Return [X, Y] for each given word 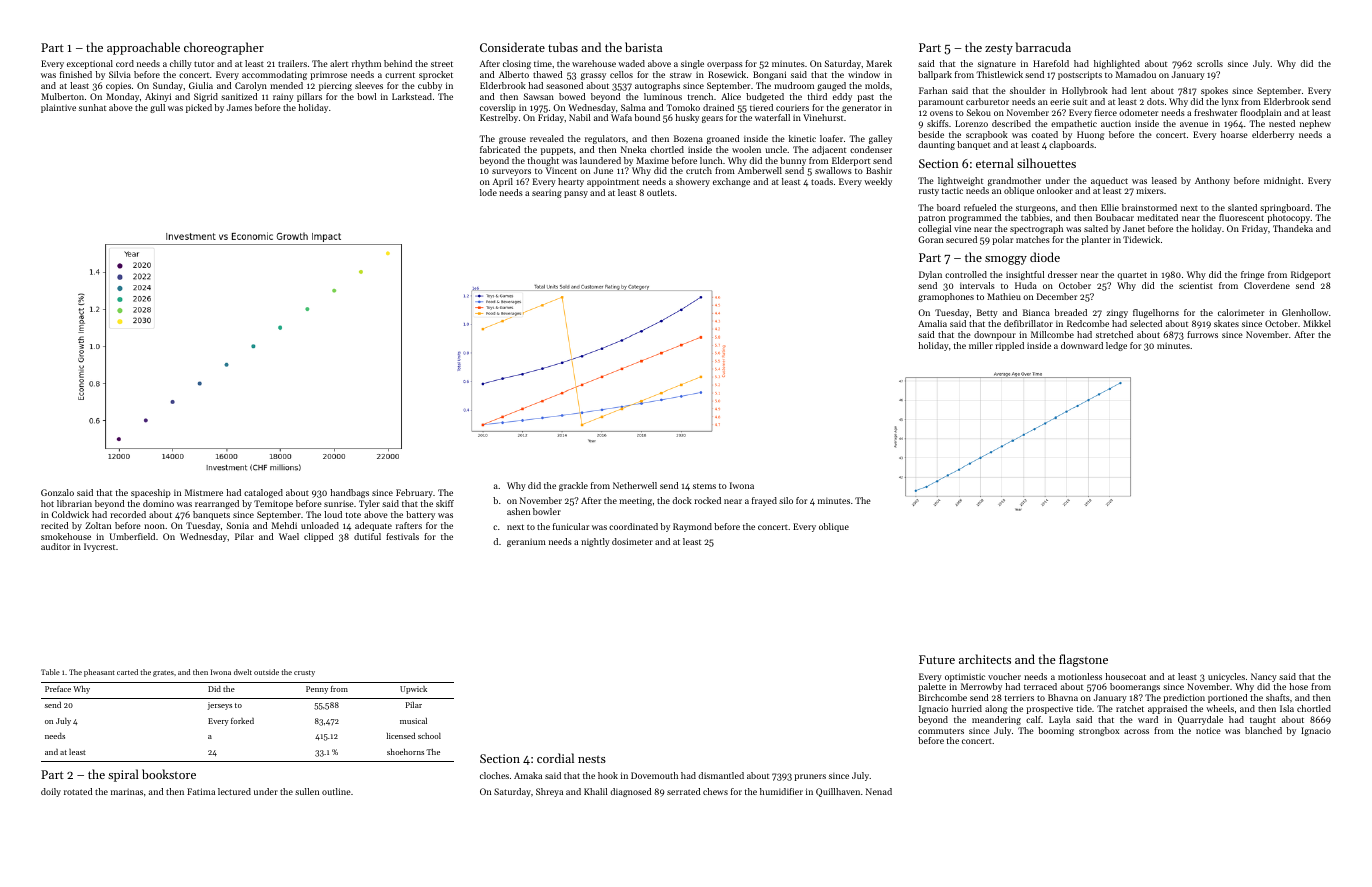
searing [547, 193]
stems [704, 486]
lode [488, 192]
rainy [283, 97]
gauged [831, 86]
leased [1164, 180]
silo [786, 500]
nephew [1315, 124]
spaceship [151, 493]
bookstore [169, 774]
